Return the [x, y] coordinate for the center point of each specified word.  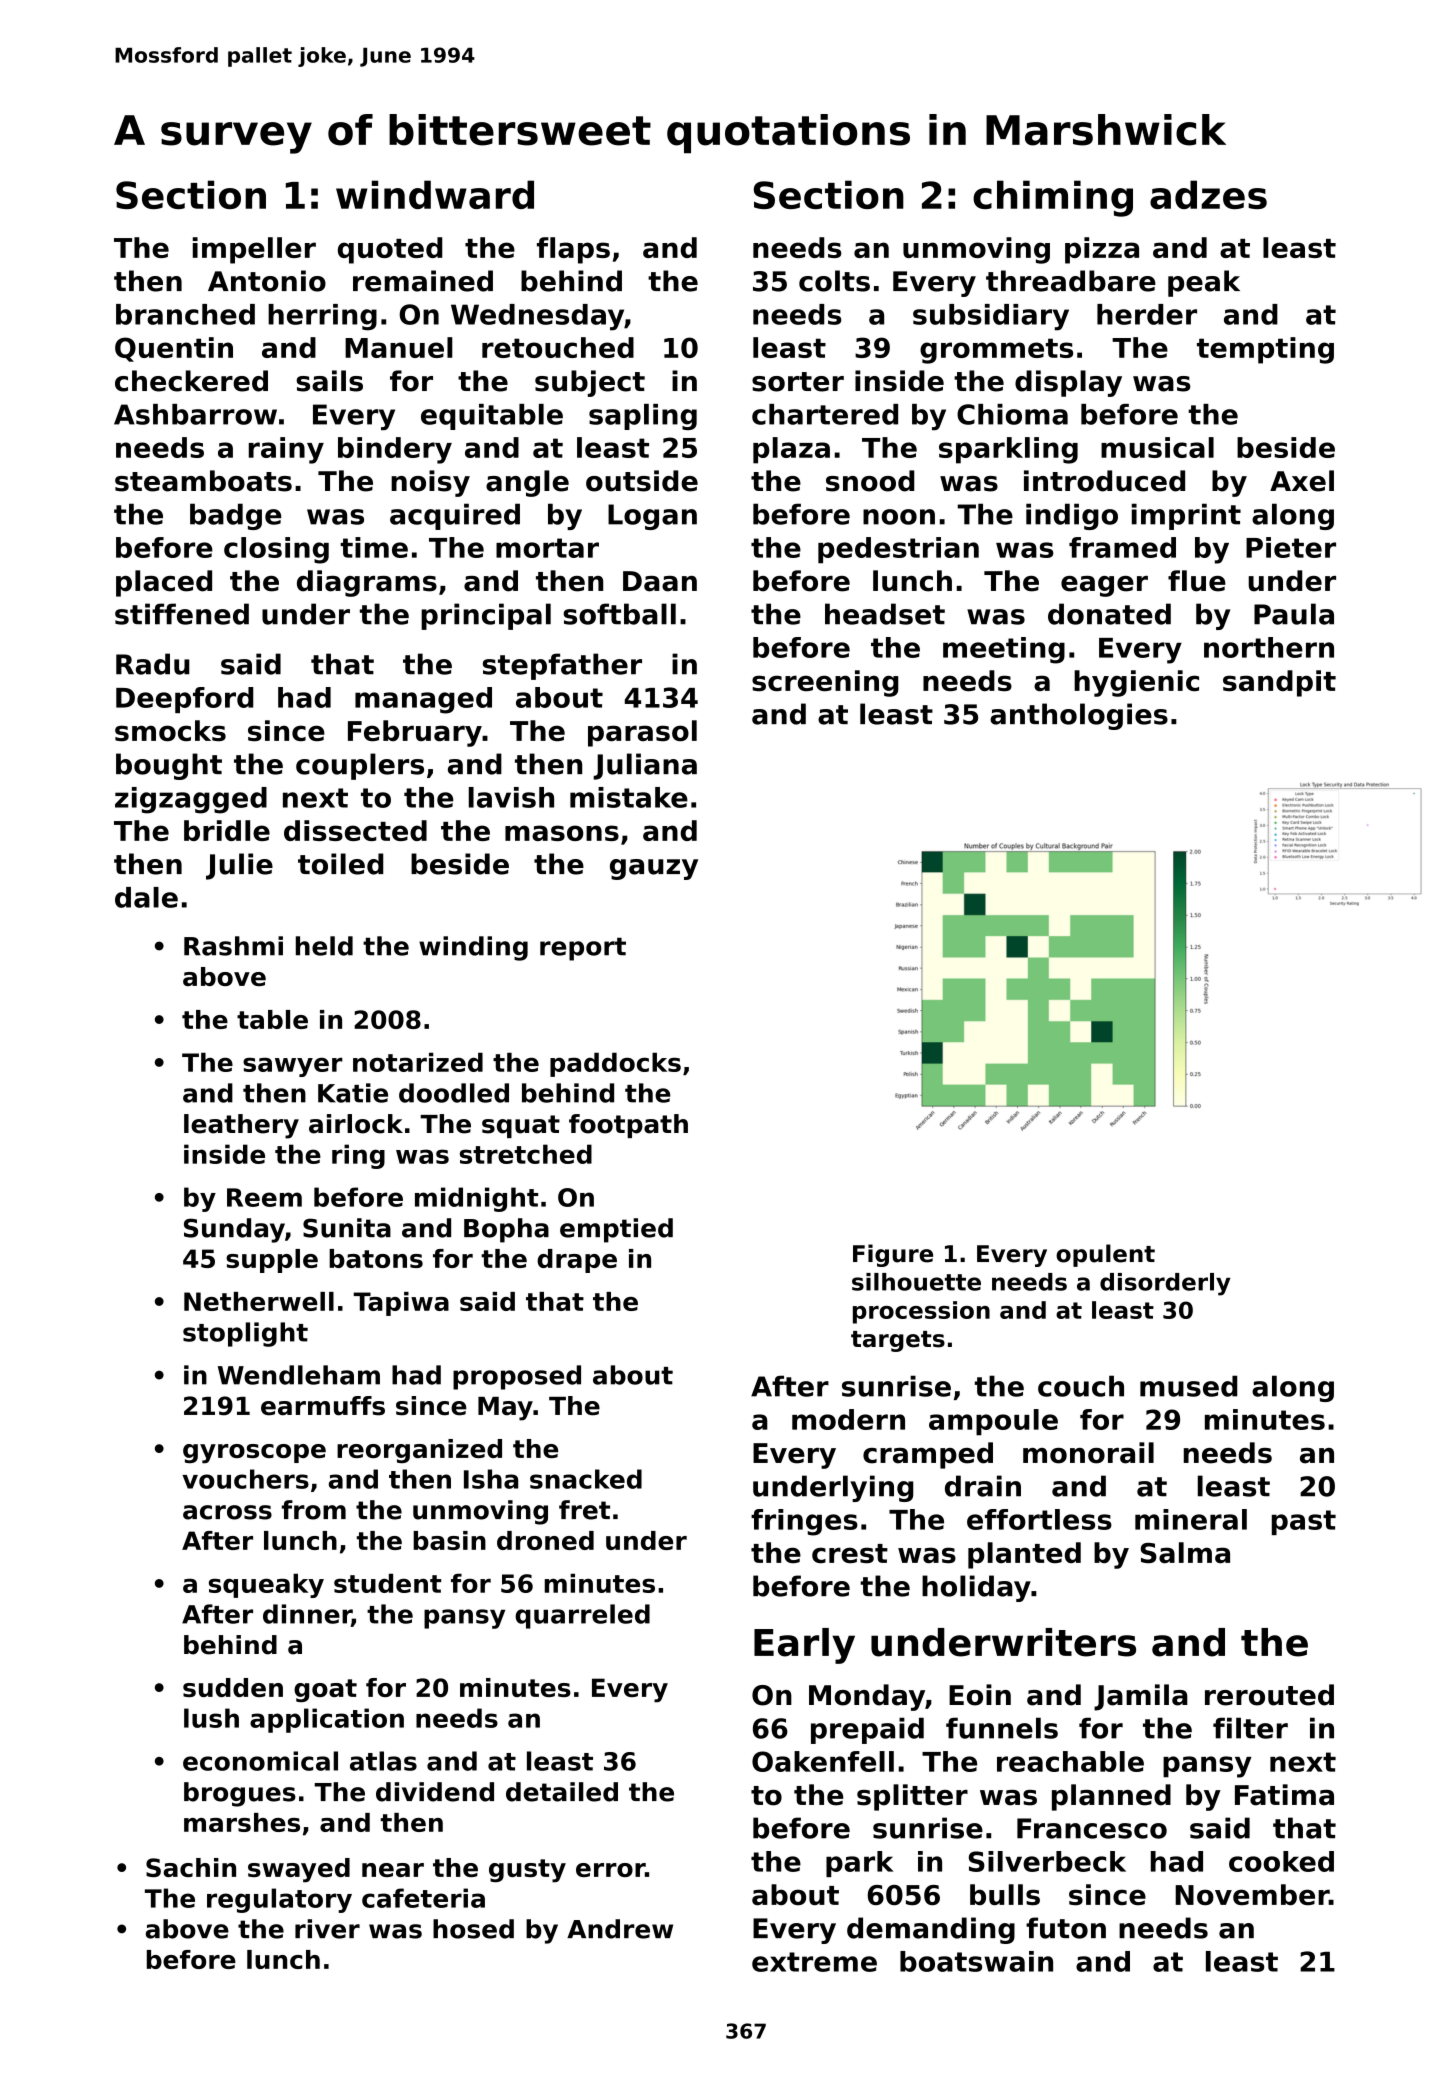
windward [435, 194]
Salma [1185, 1553]
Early [804, 1646]
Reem [264, 1197]
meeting [1004, 650]
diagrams [367, 583]
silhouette [916, 1282]
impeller [254, 250]
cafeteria [423, 1898]
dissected [355, 830]
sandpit [1279, 683]
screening [825, 683]
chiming [1053, 198]
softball [619, 614]
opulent [1105, 1255]
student [387, 1583]
